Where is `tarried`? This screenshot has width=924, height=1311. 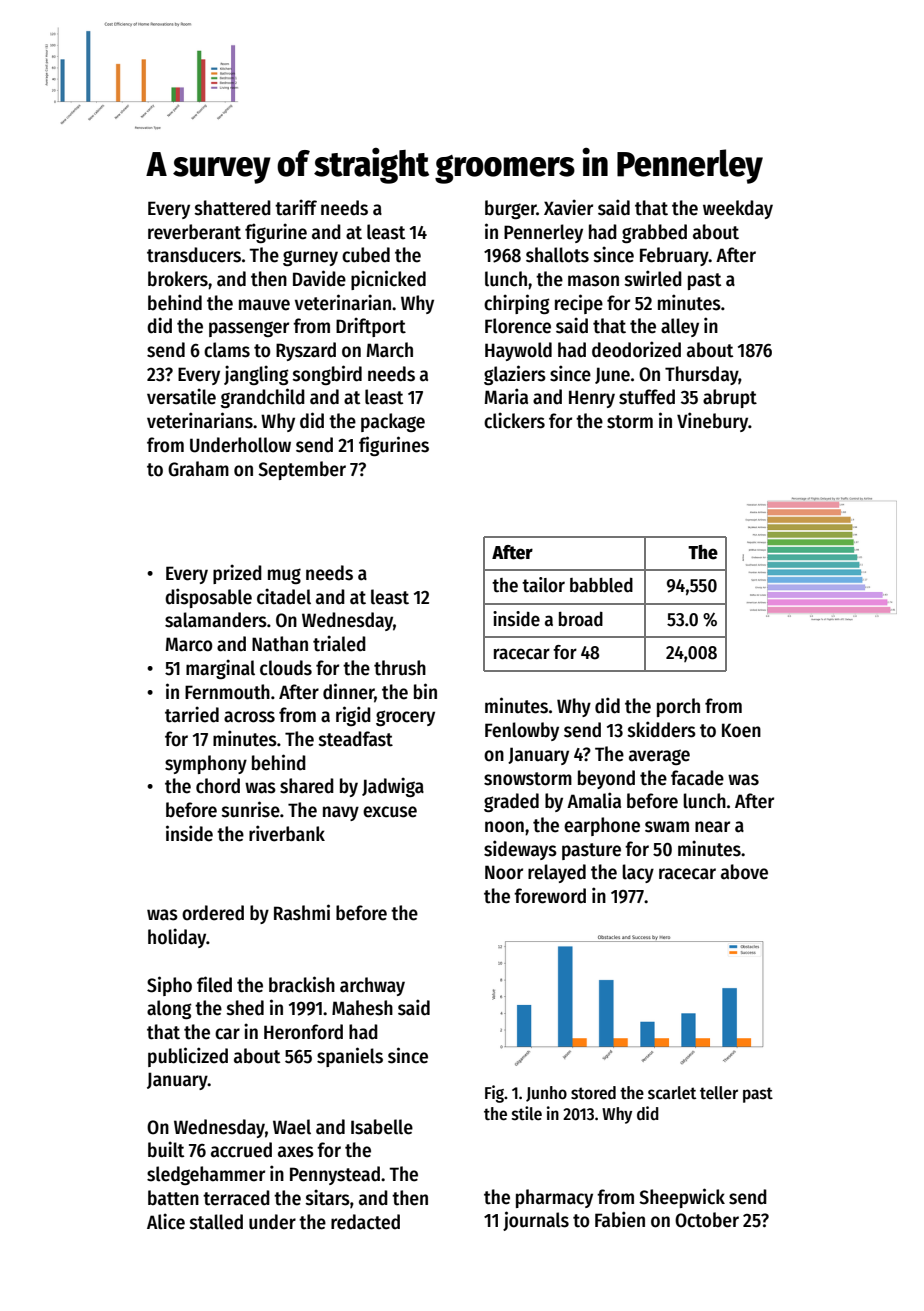
tarried is located at coordinates (192, 714).
